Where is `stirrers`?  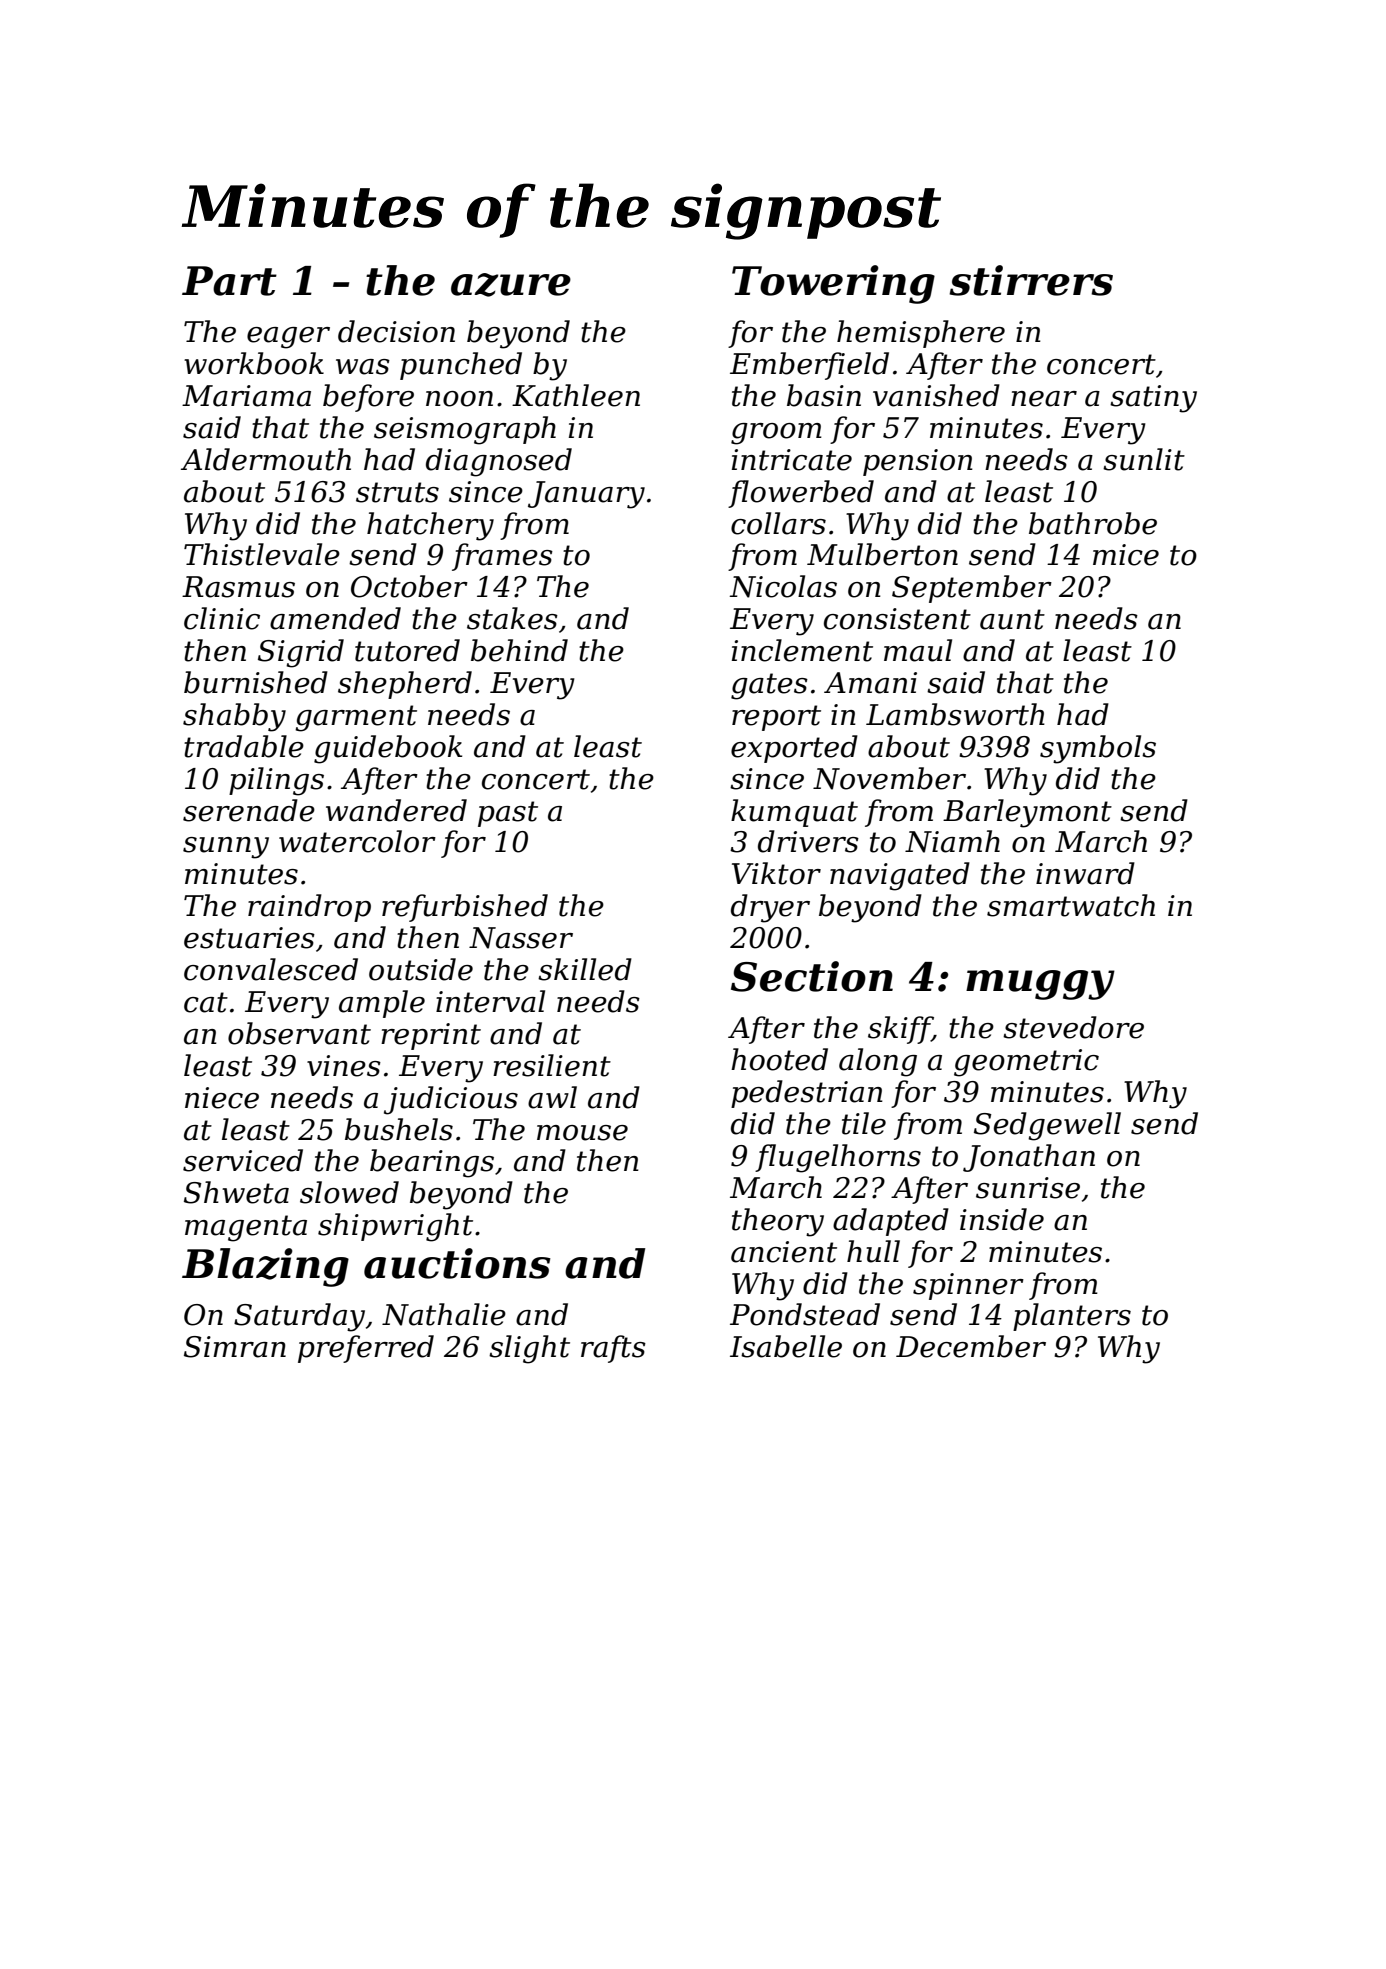 stirrers is located at coordinates (1031, 280).
